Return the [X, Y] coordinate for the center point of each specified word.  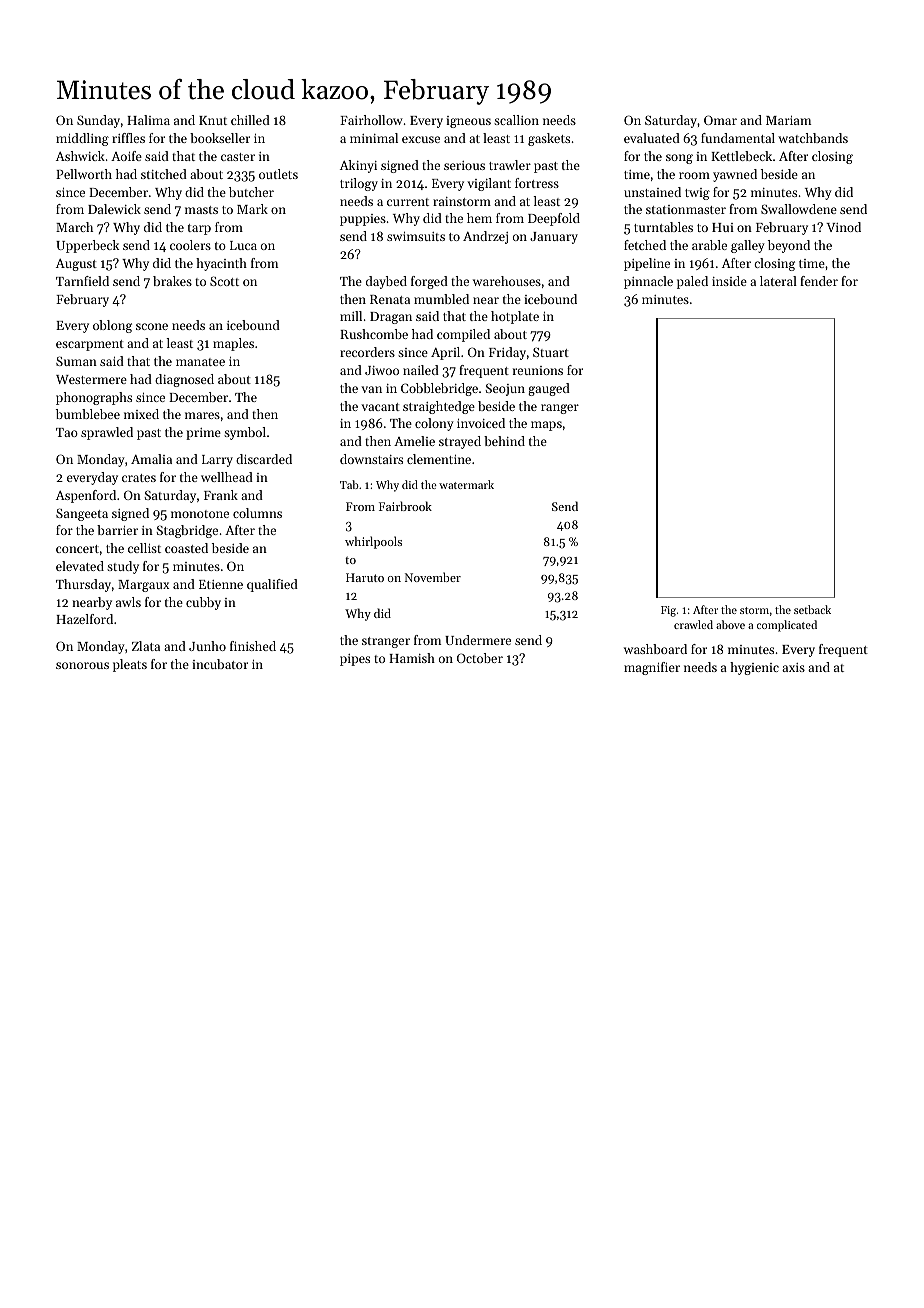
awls [128, 602]
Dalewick [114, 209]
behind [504, 441]
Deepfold [554, 219]
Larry [217, 461]
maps [546, 426]
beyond [789, 246]
